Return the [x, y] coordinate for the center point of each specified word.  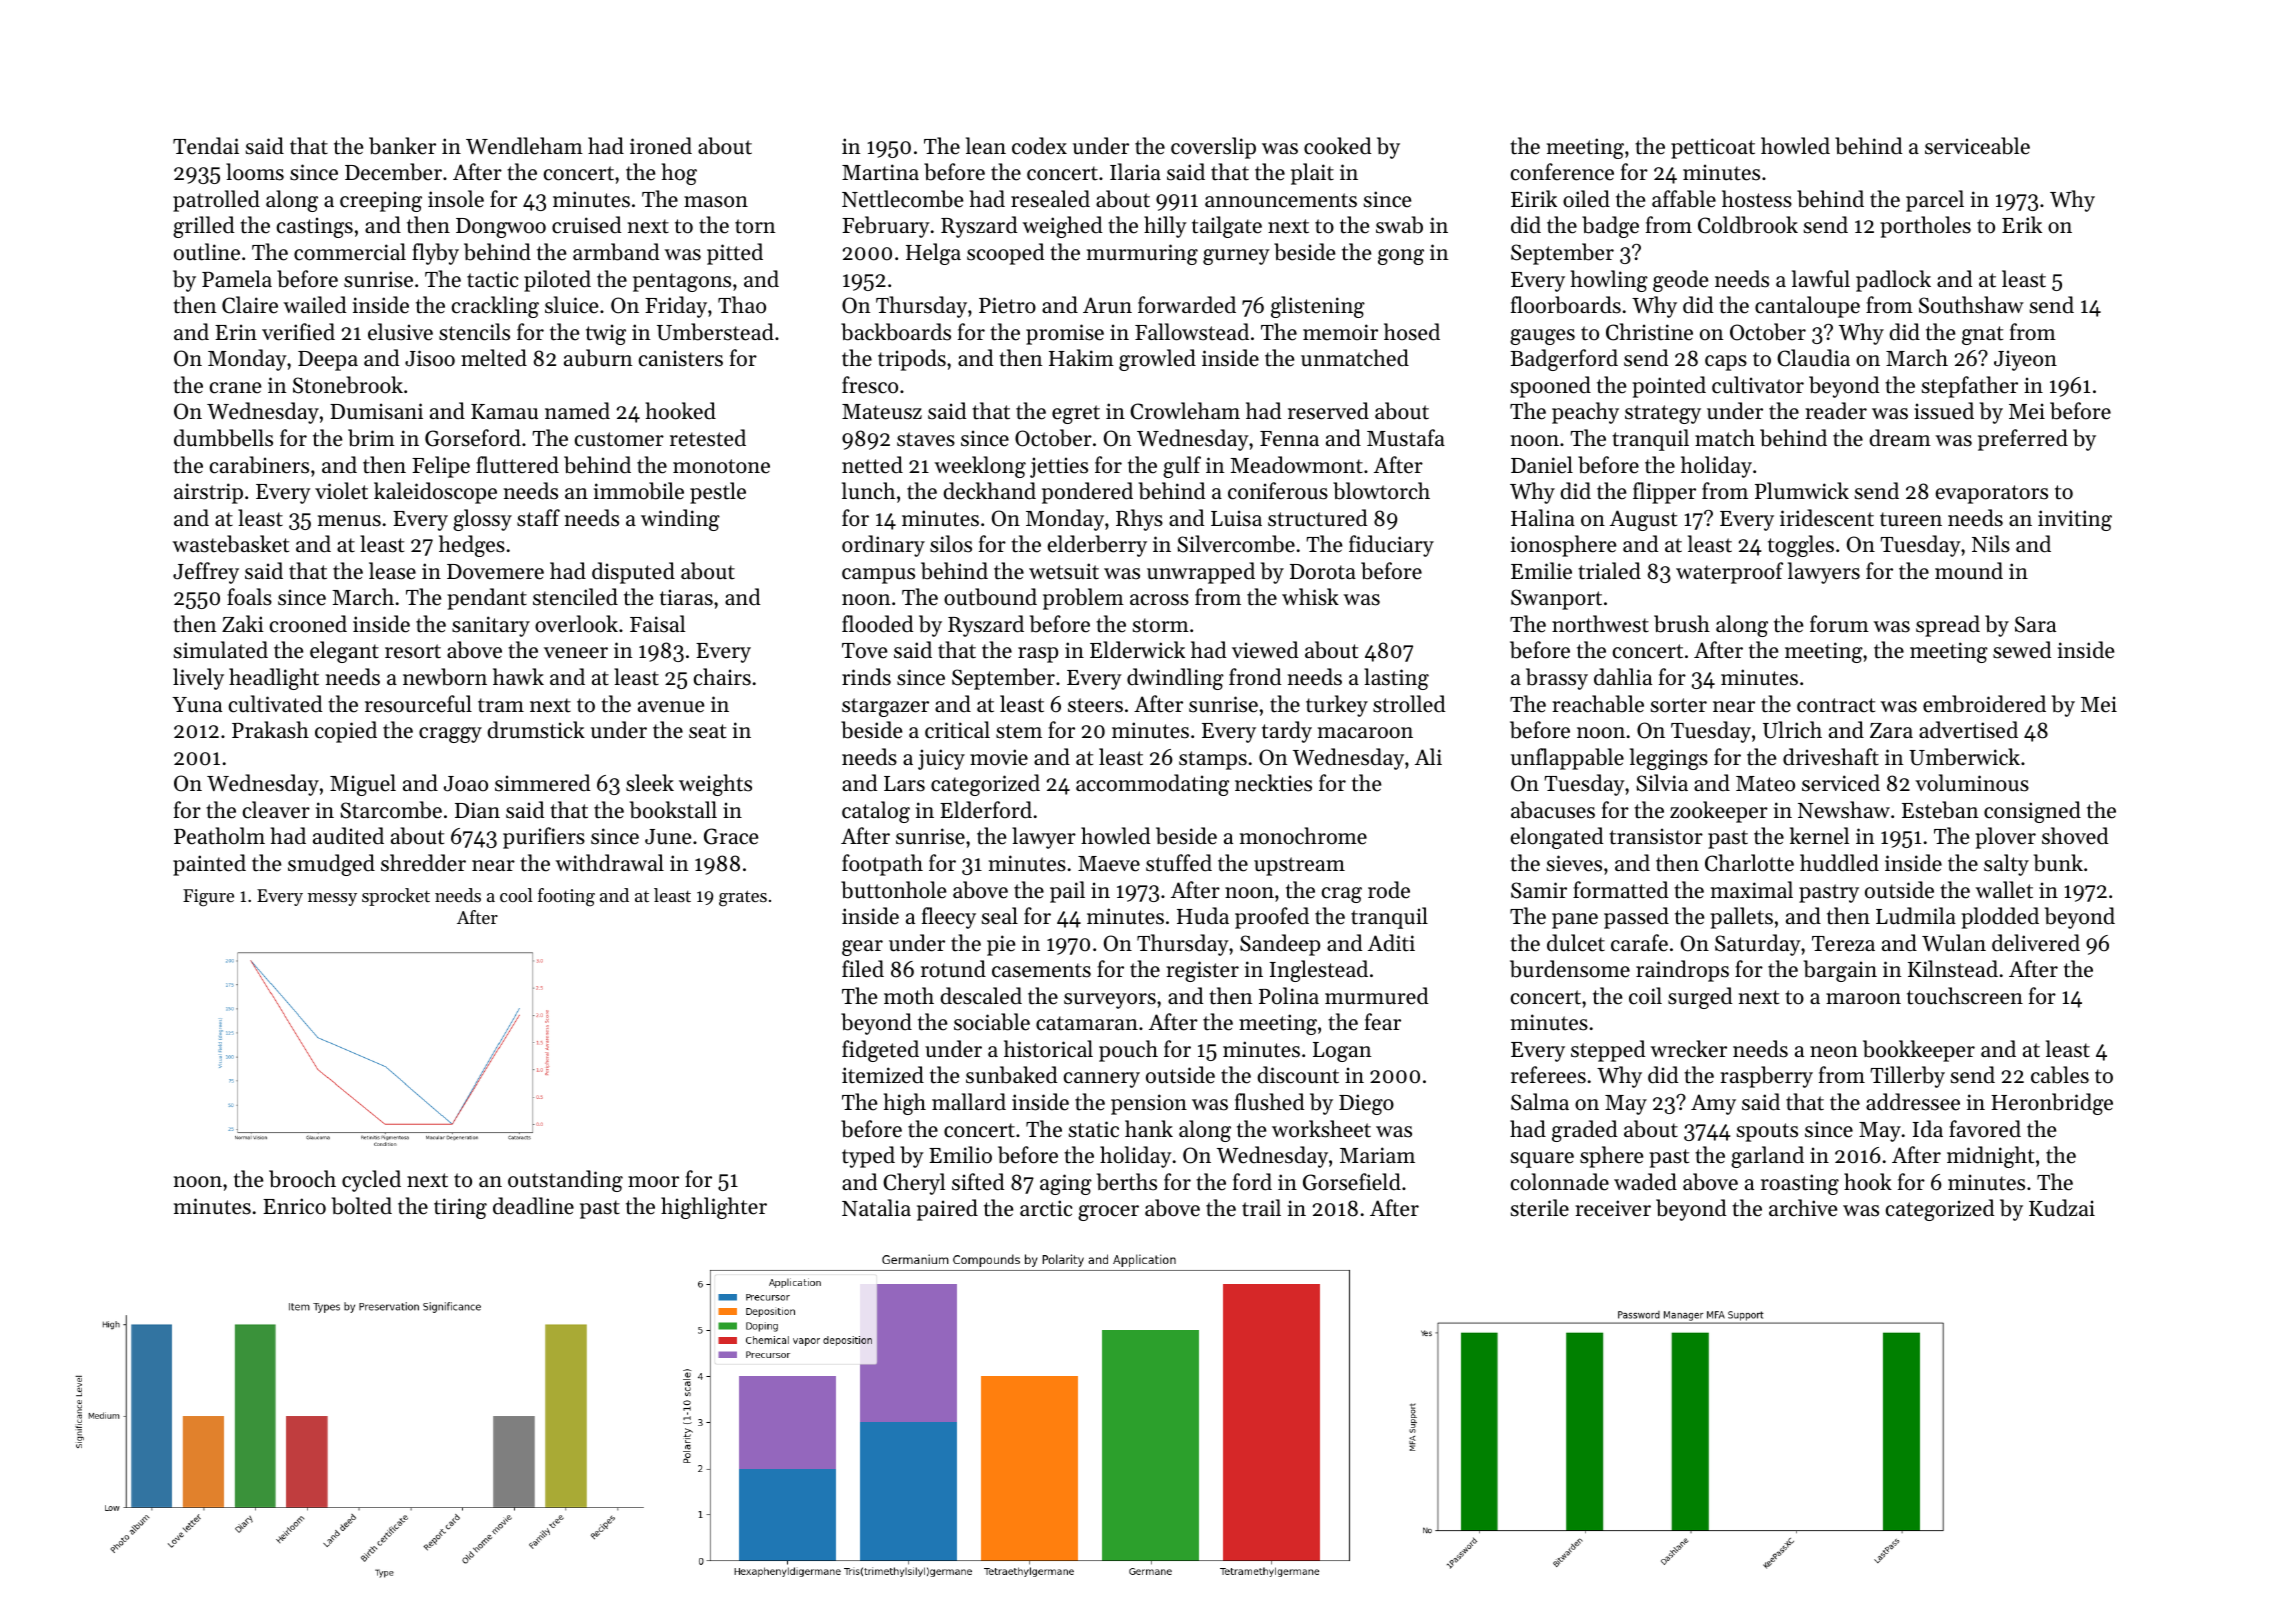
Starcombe [391, 810]
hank [1149, 1128]
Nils [1991, 544]
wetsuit [1064, 571]
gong [1401, 257]
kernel [1819, 836]
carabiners [259, 465]
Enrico [294, 1206]
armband [616, 252]
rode [1389, 890]
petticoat [1713, 148]
